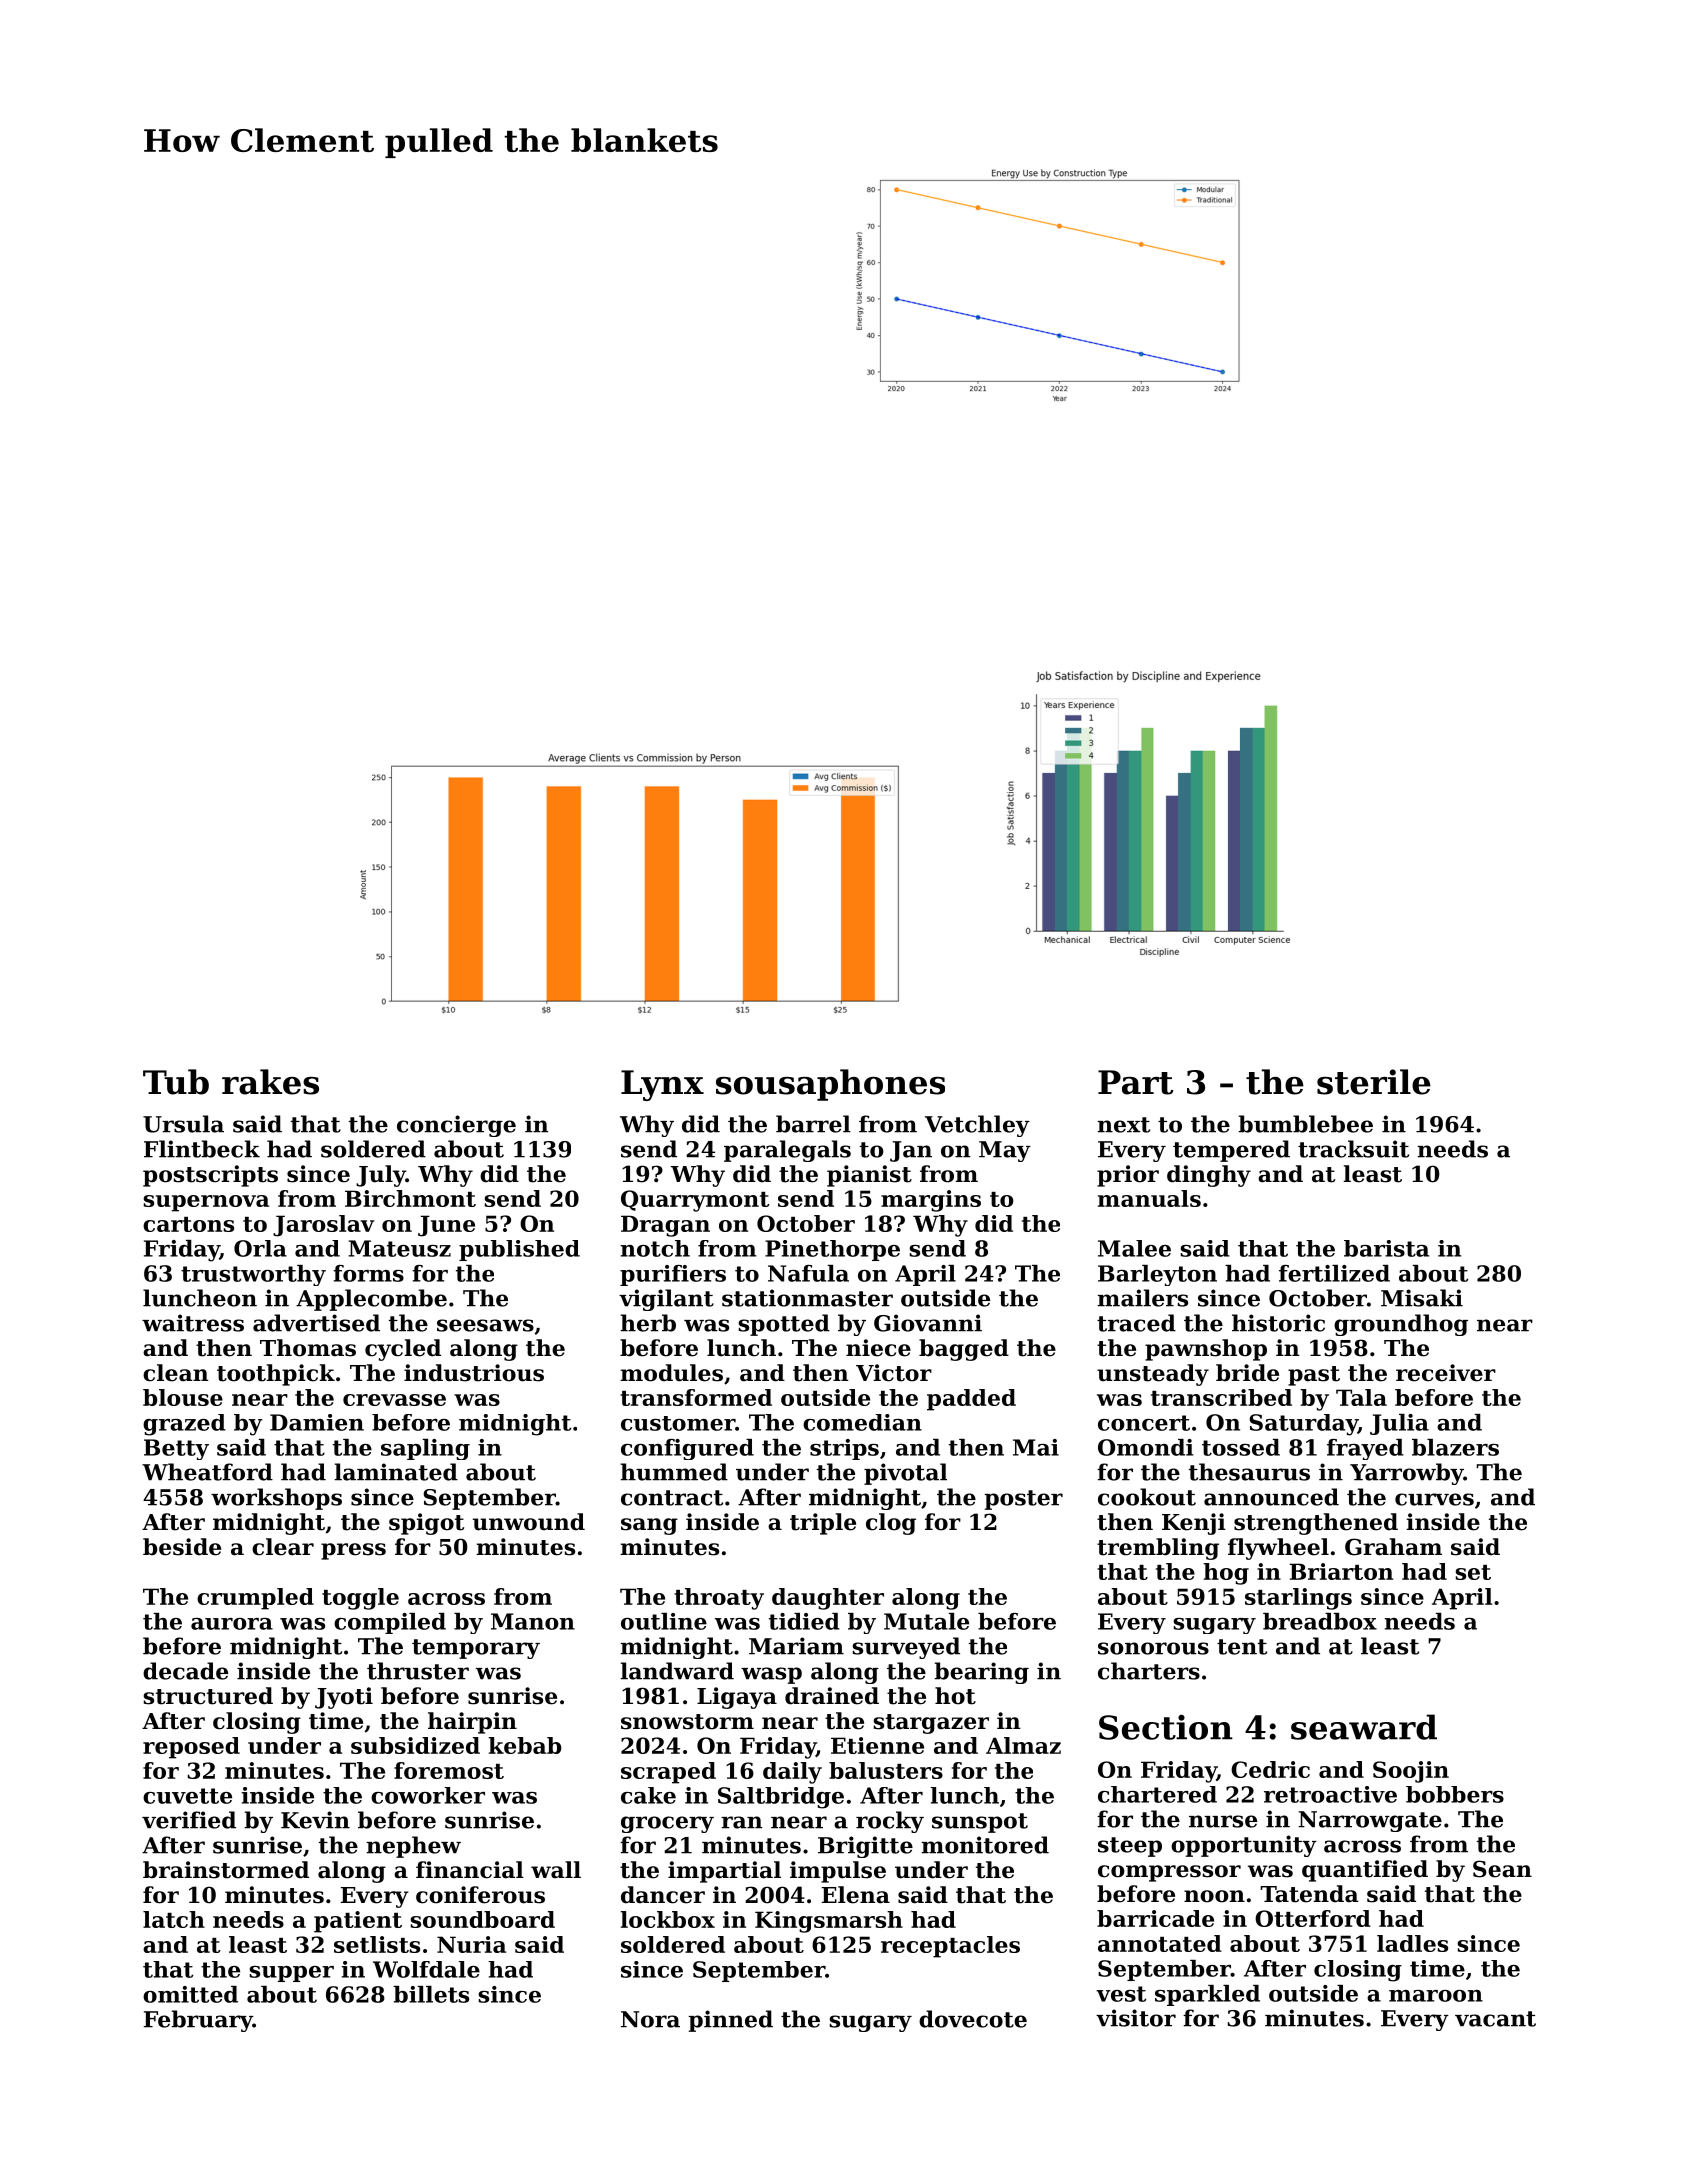 The image size is (1683, 2178). I want to click on margins, so click(931, 1201).
